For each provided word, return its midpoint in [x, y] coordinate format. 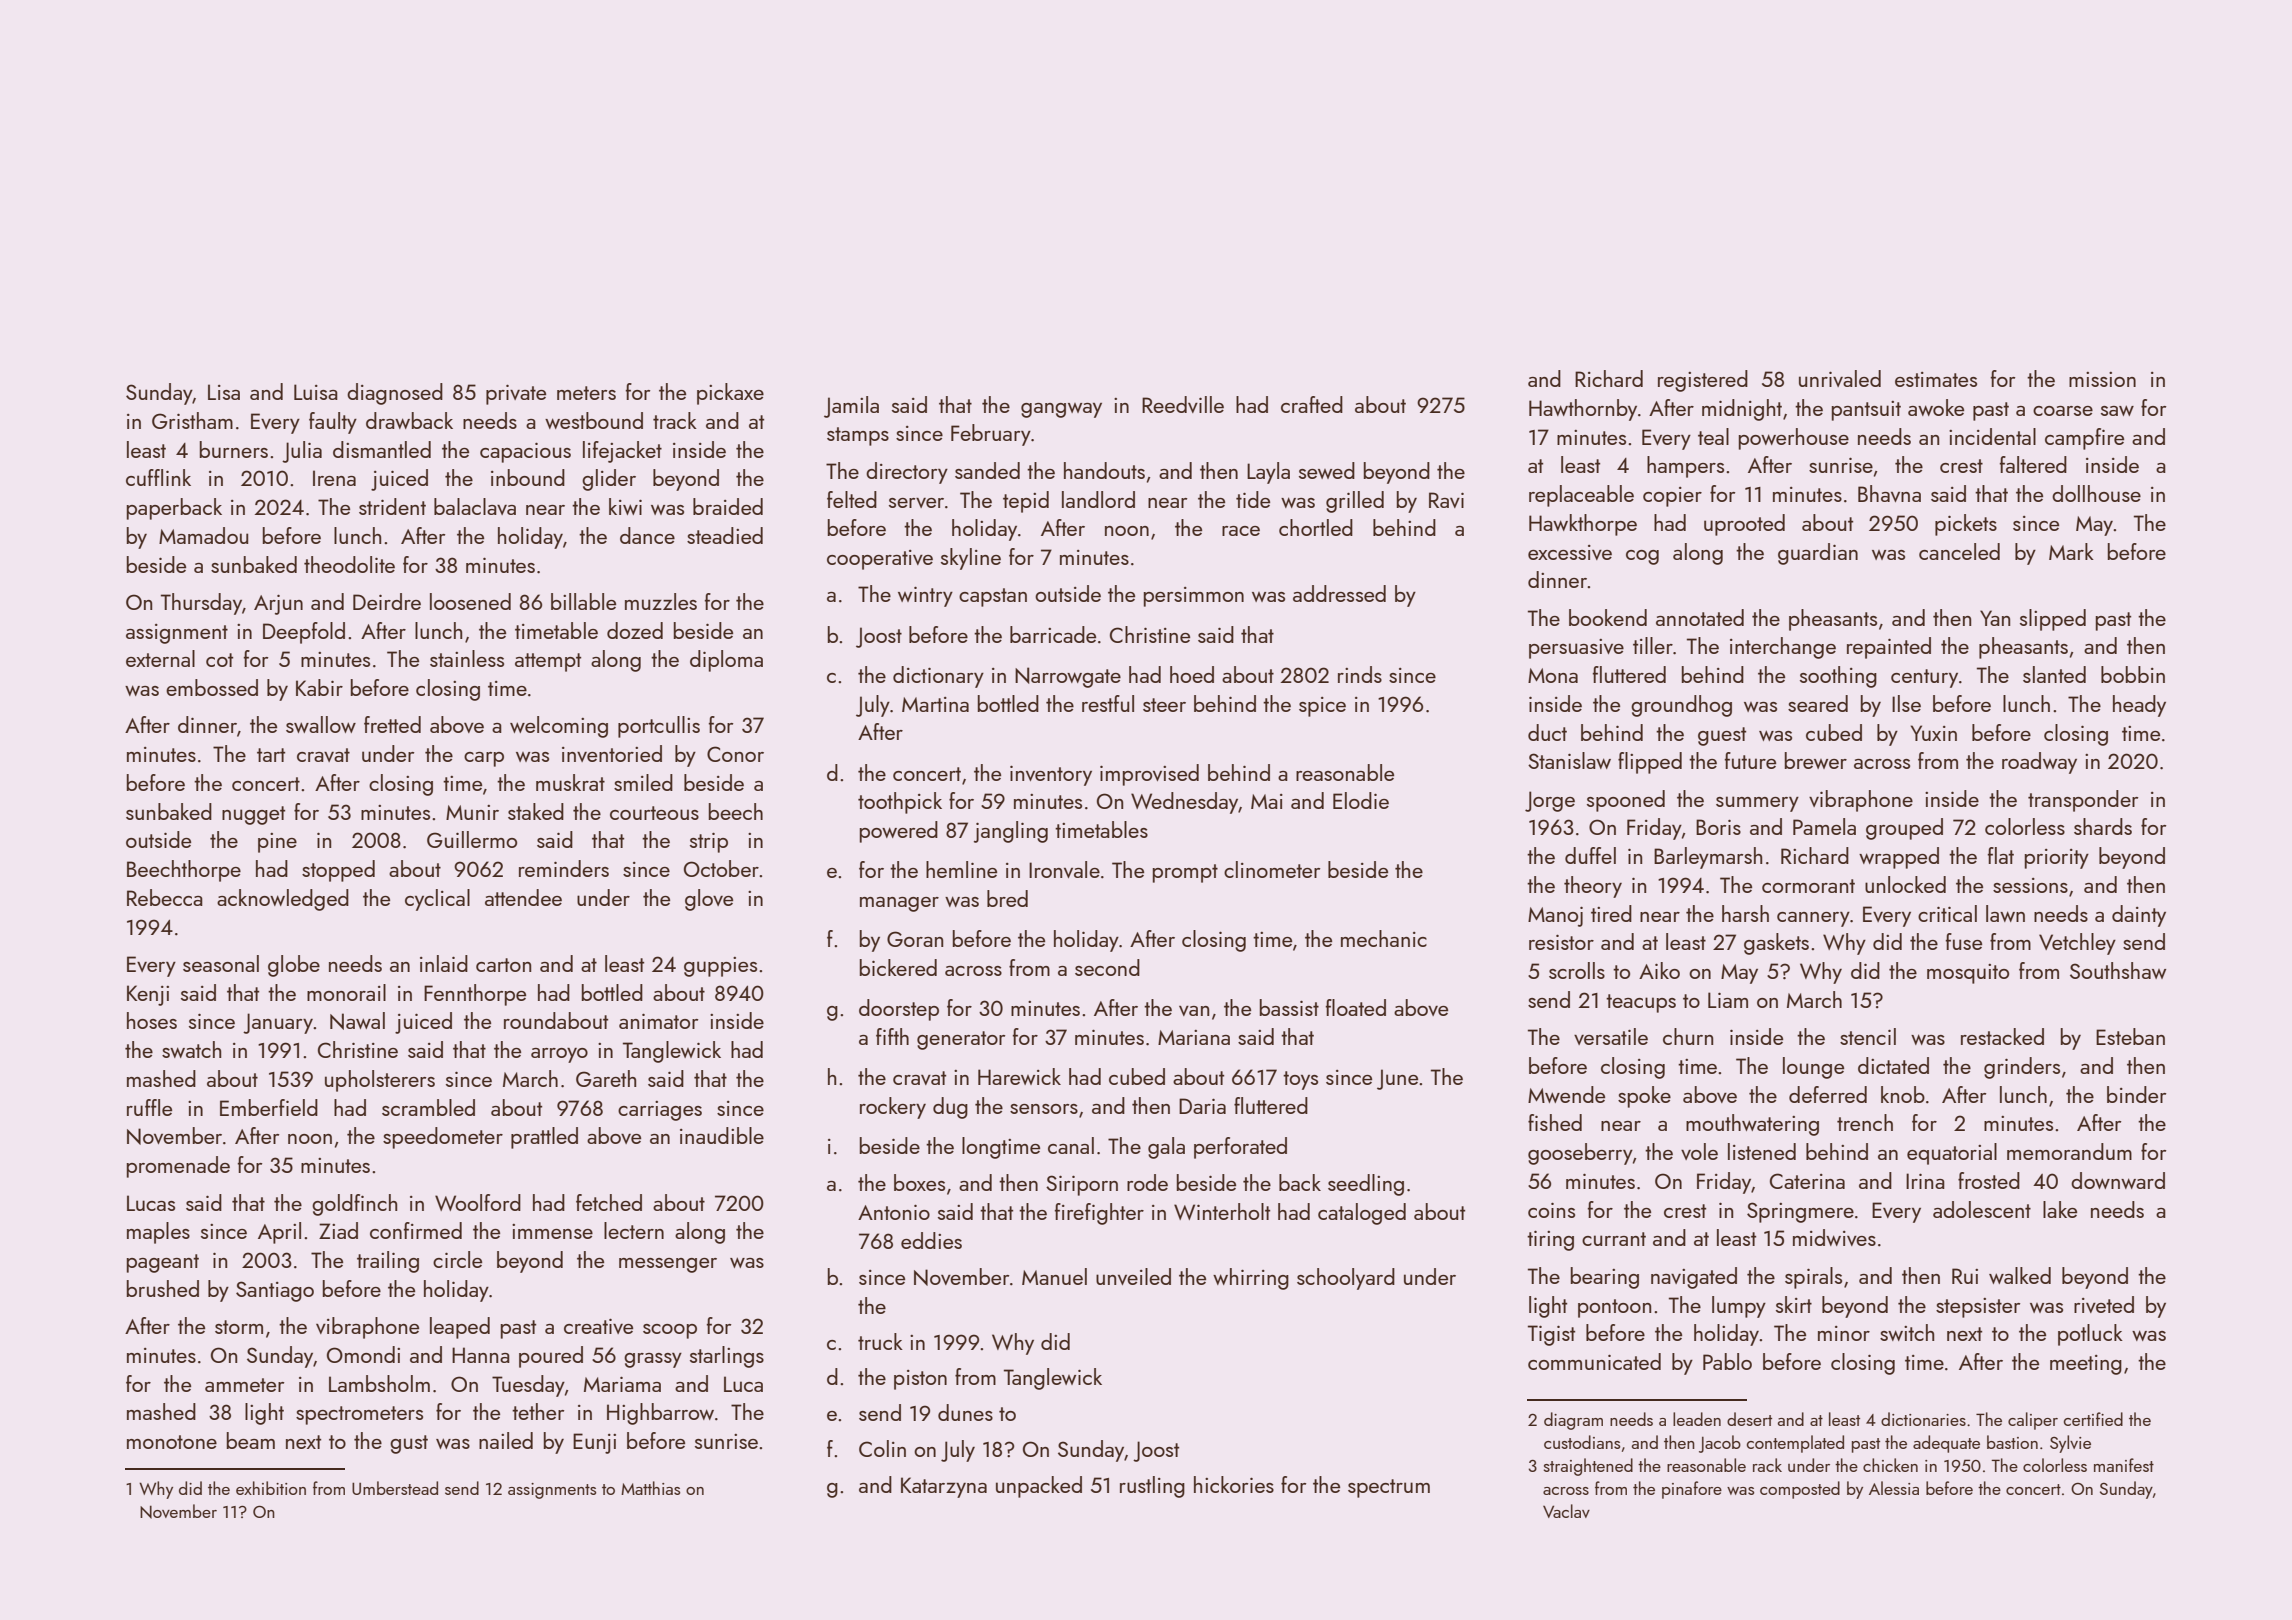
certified [2093, 1419]
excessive [1570, 552]
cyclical [437, 900]
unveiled [1133, 1276]
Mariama [622, 1384]
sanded [987, 470]
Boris [1718, 827]
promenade [178, 1167]
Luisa [316, 392]
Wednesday [1185, 803]
